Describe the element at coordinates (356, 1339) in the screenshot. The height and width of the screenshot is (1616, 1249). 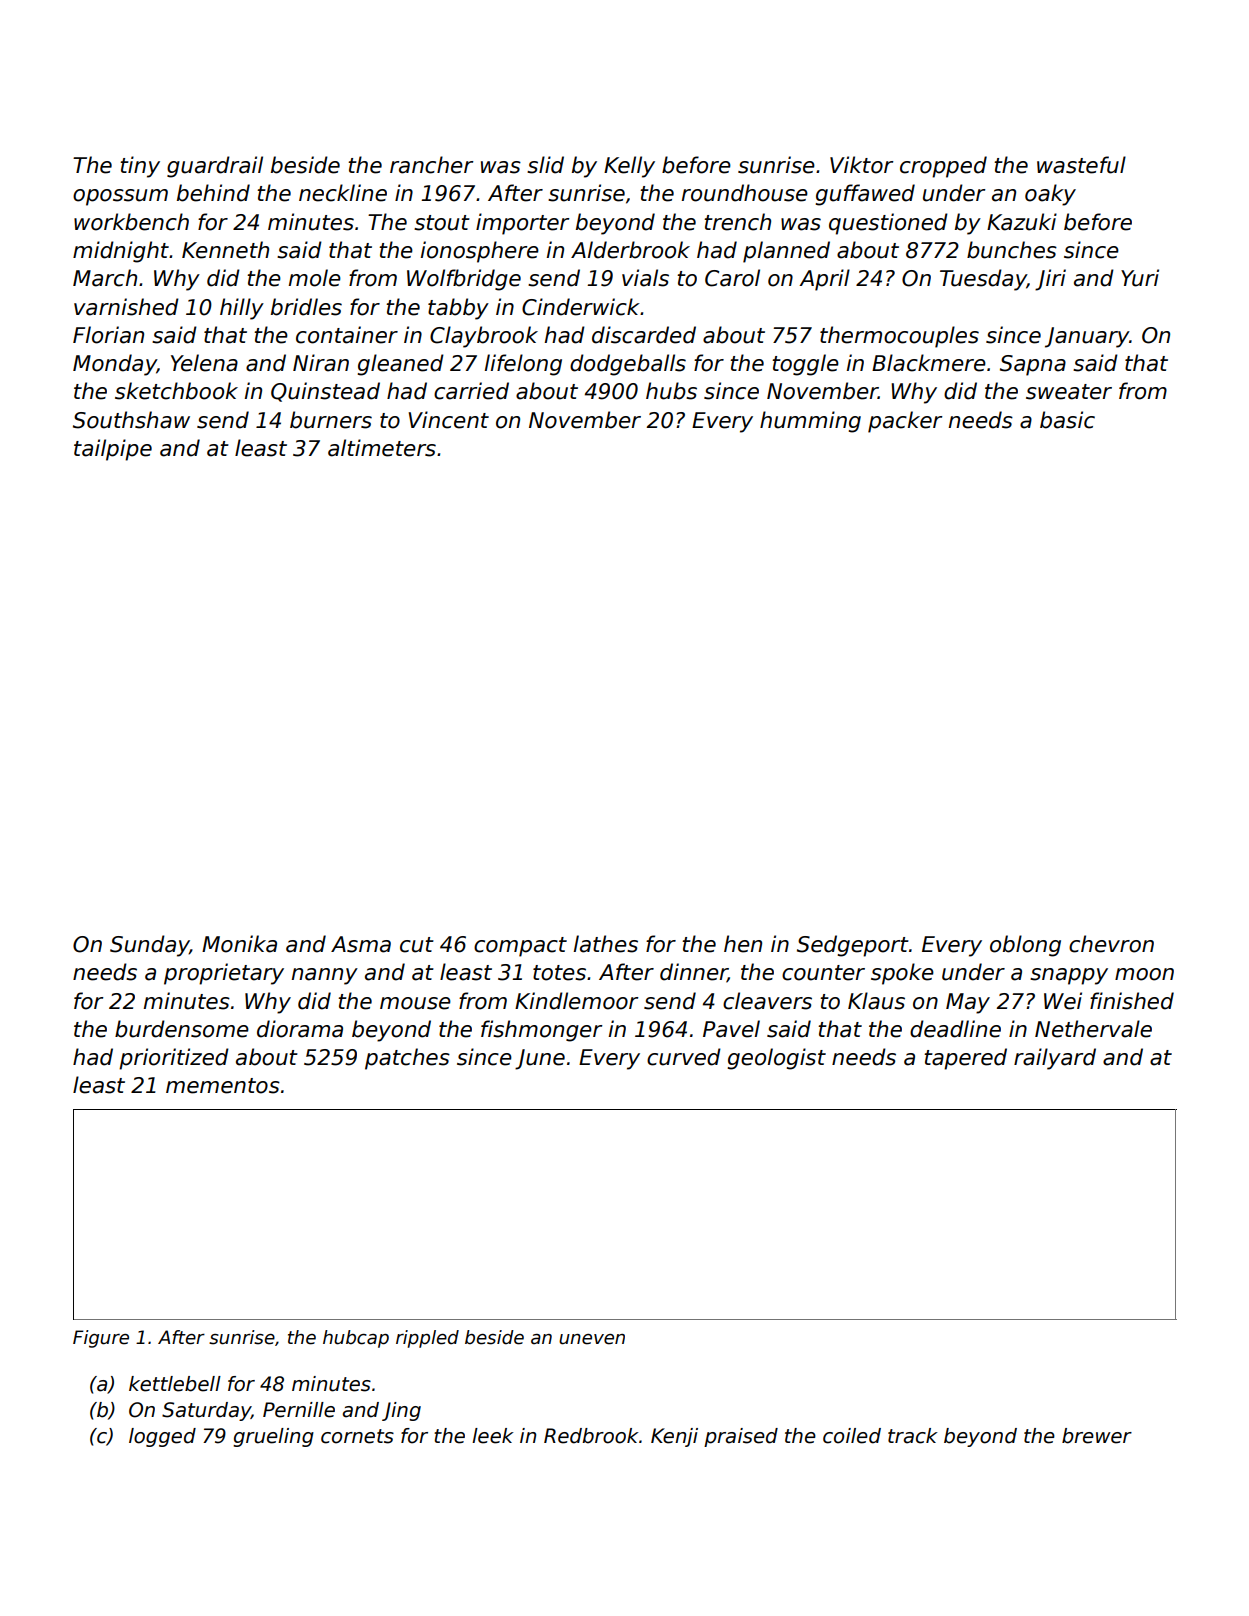
I see `hubcap` at that location.
